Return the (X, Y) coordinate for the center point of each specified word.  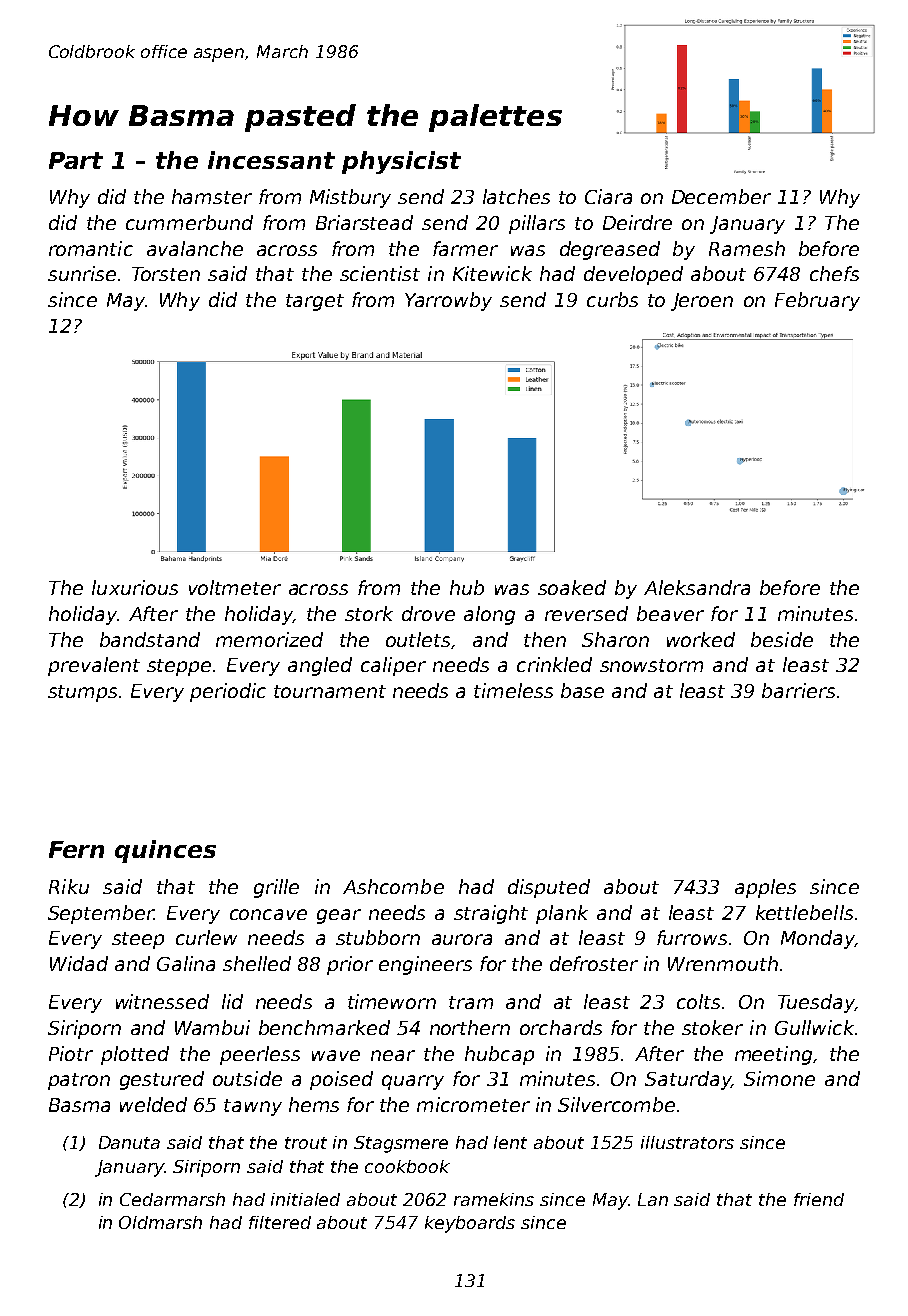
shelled (257, 963)
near (393, 1055)
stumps (82, 693)
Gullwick (814, 1027)
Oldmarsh (160, 1222)
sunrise (82, 273)
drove (428, 613)
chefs (834, 273)
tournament (330, 691)
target (315, 302)
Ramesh (747, 248)
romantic (91, 248)
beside (782, 639)
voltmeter (235, 587)
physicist (401, 162)
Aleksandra (697, 587)
